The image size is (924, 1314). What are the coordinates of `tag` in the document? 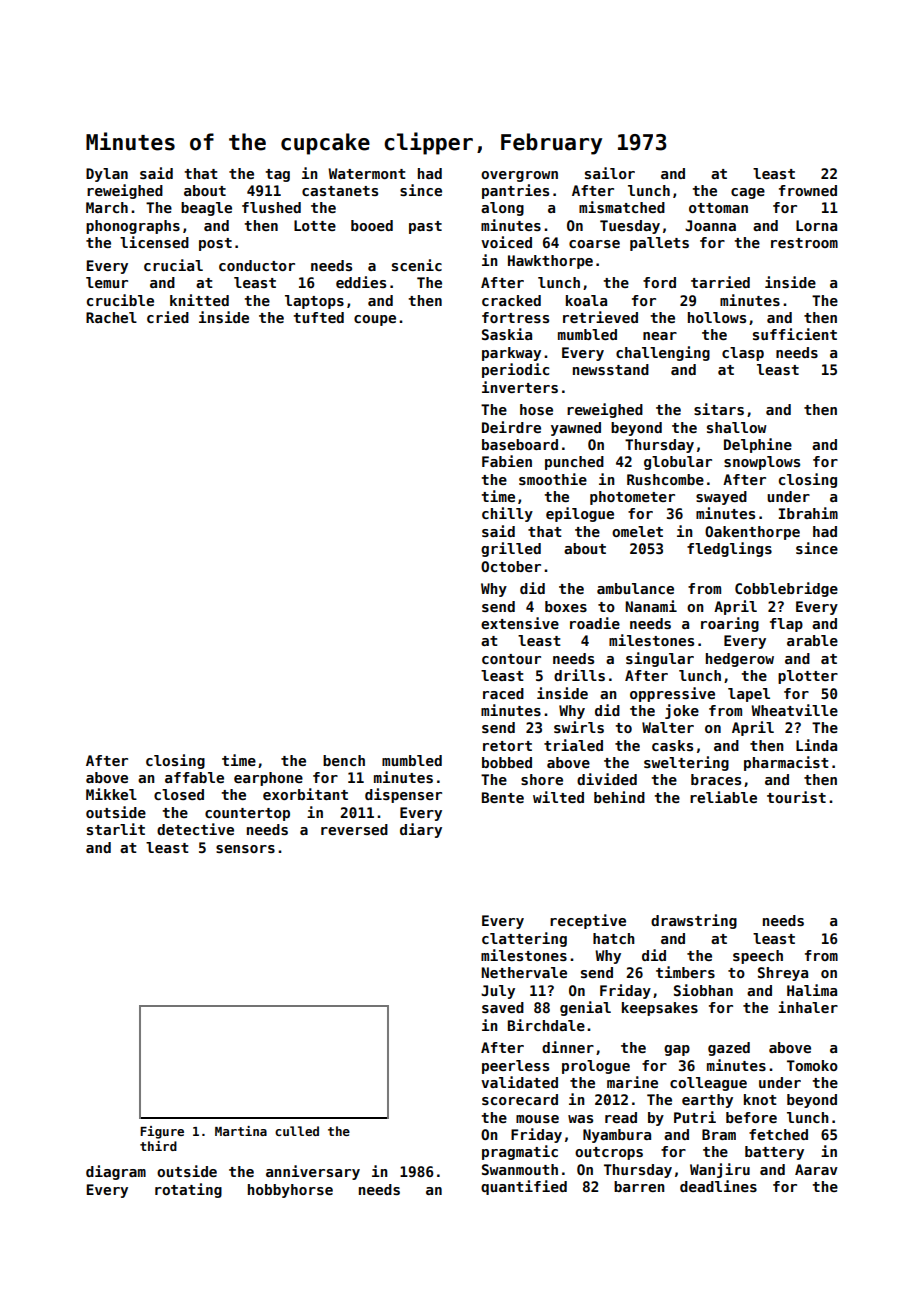 It's located at (277, 175).
